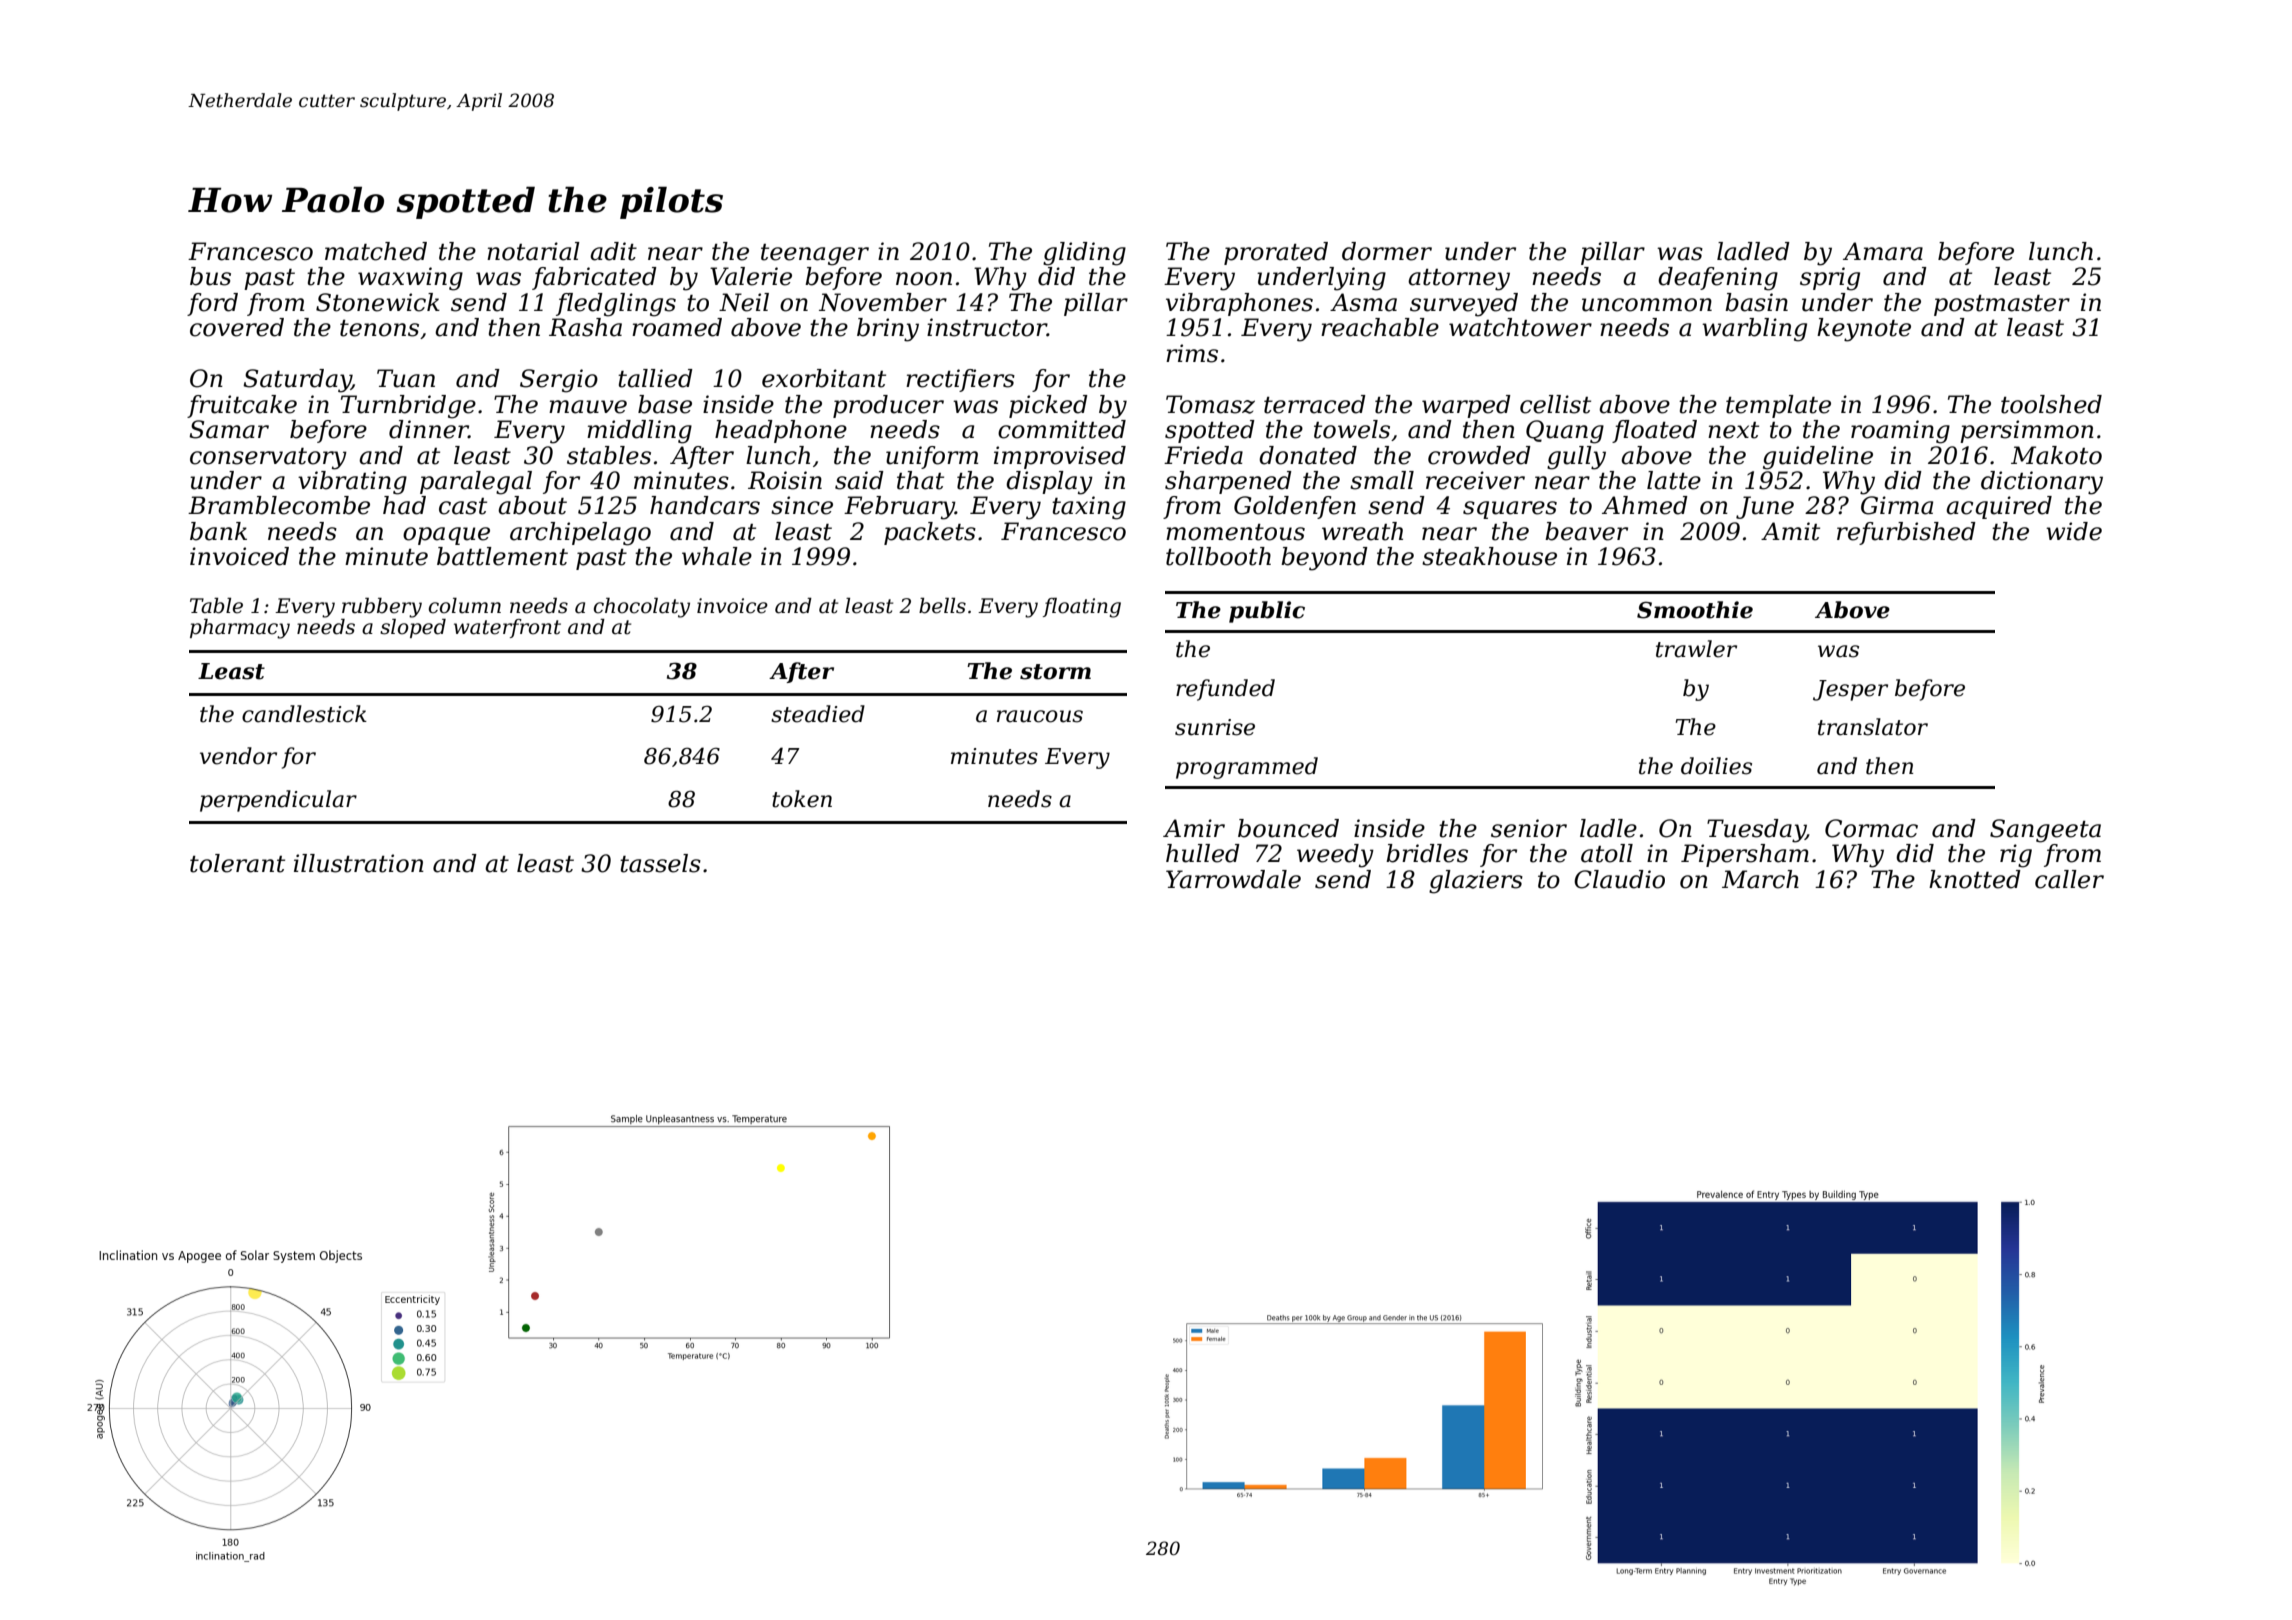  I want to click on bounced, so click(1288, 828).
